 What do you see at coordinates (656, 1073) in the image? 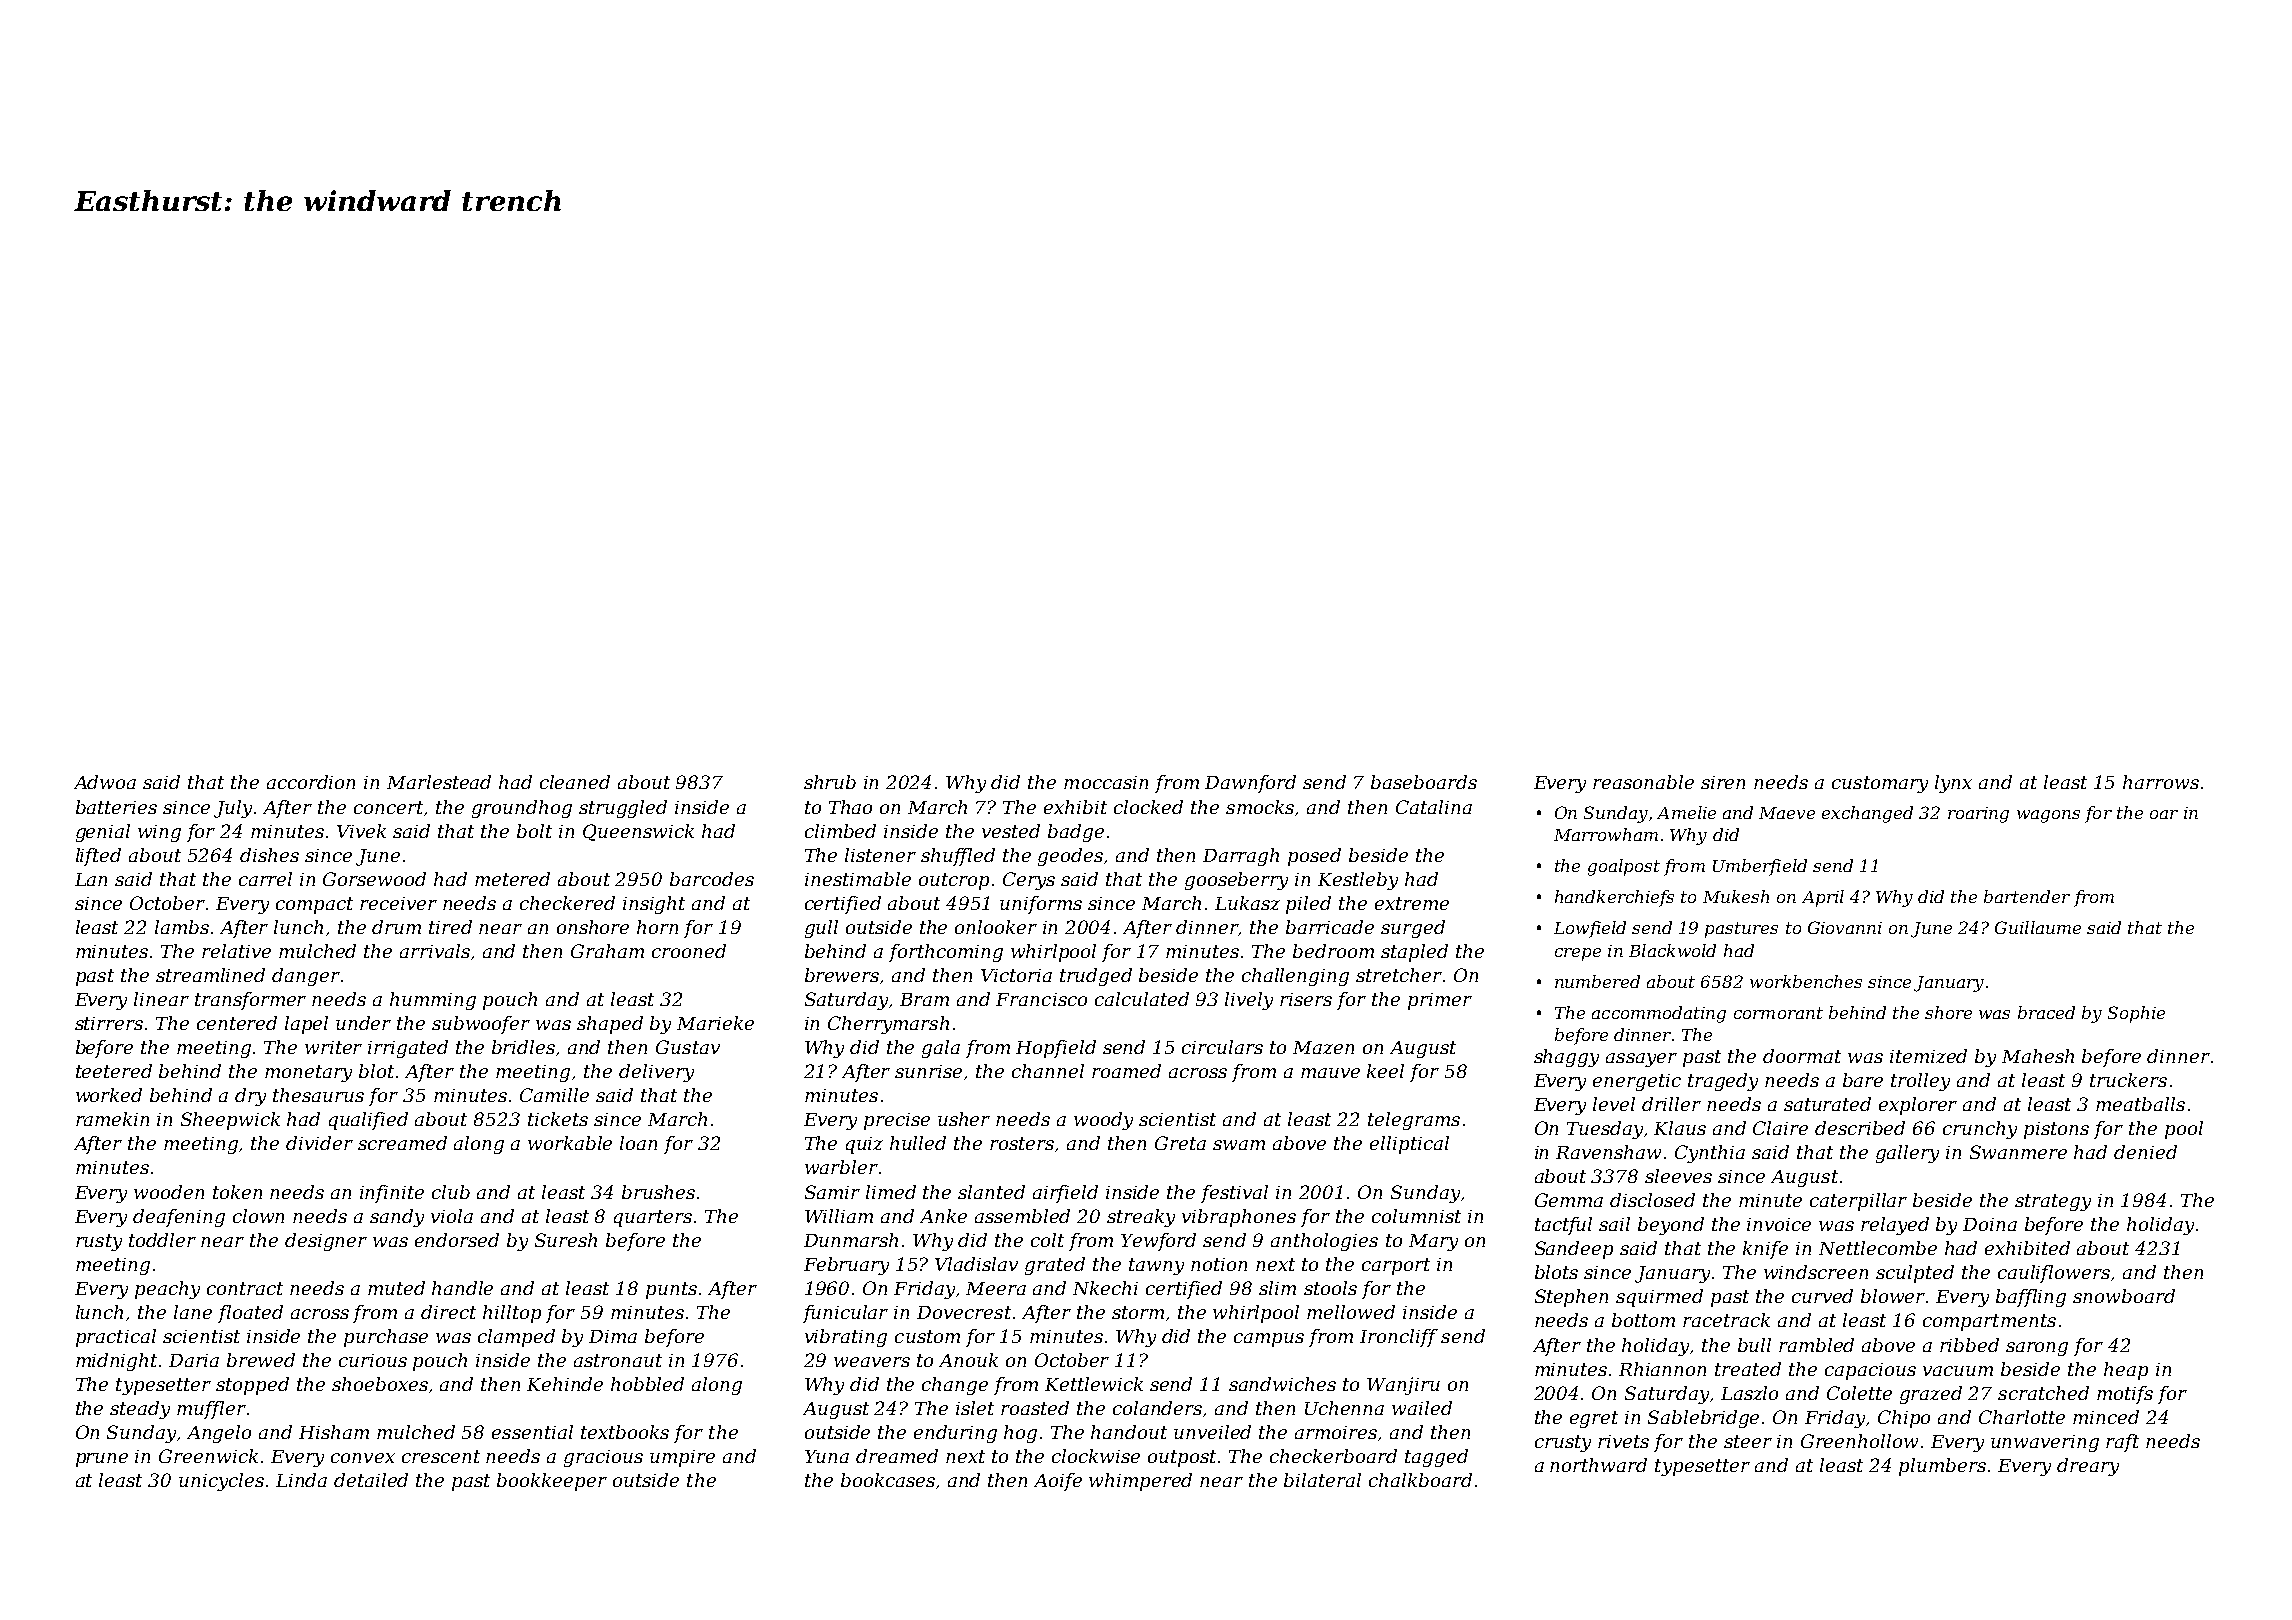
I see `delivery` at bounding box center [656, 1073].
